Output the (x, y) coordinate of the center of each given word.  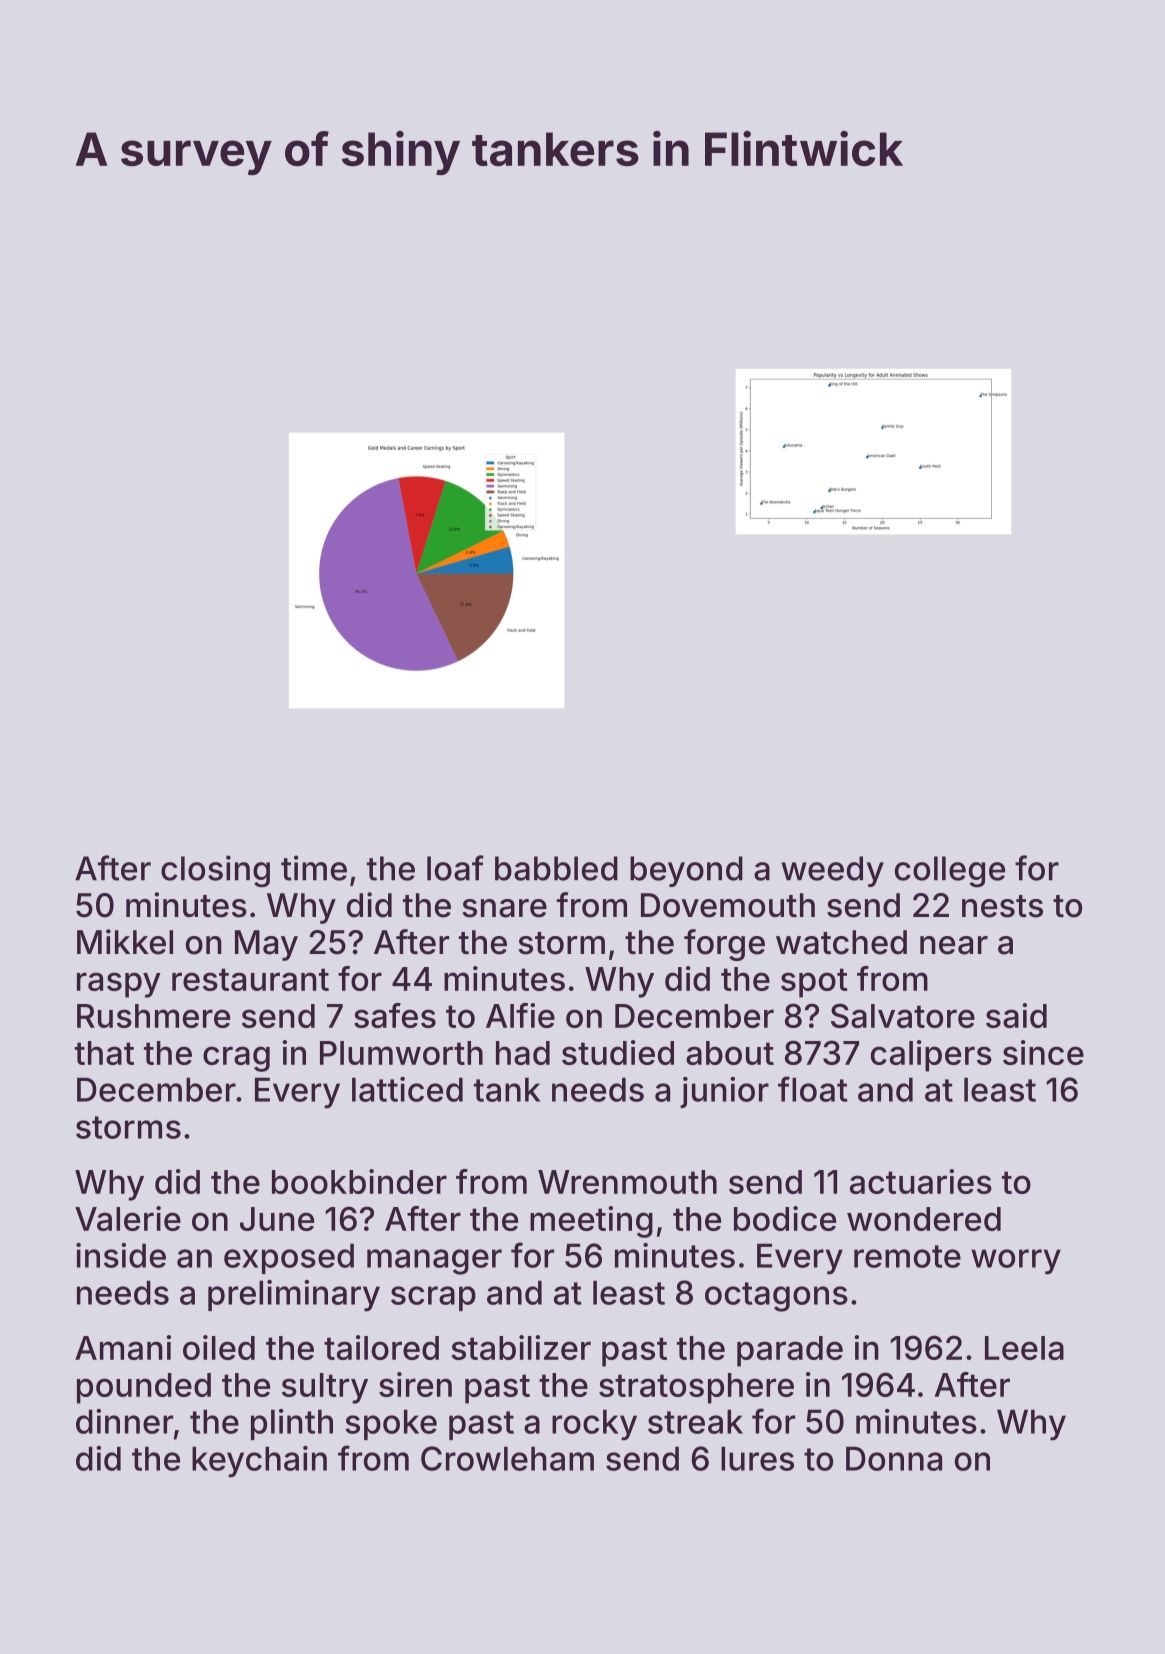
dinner (124, 1421)
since (1043, 1052)
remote (907, 1256)
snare (505, 908)
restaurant (250, 979)
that (104, 1053)
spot (814, 983)
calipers (931, 1056)
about (730, 1053)
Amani (123, 1347)
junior (724, 1092)
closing (215, 871)
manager (434, 1262)
